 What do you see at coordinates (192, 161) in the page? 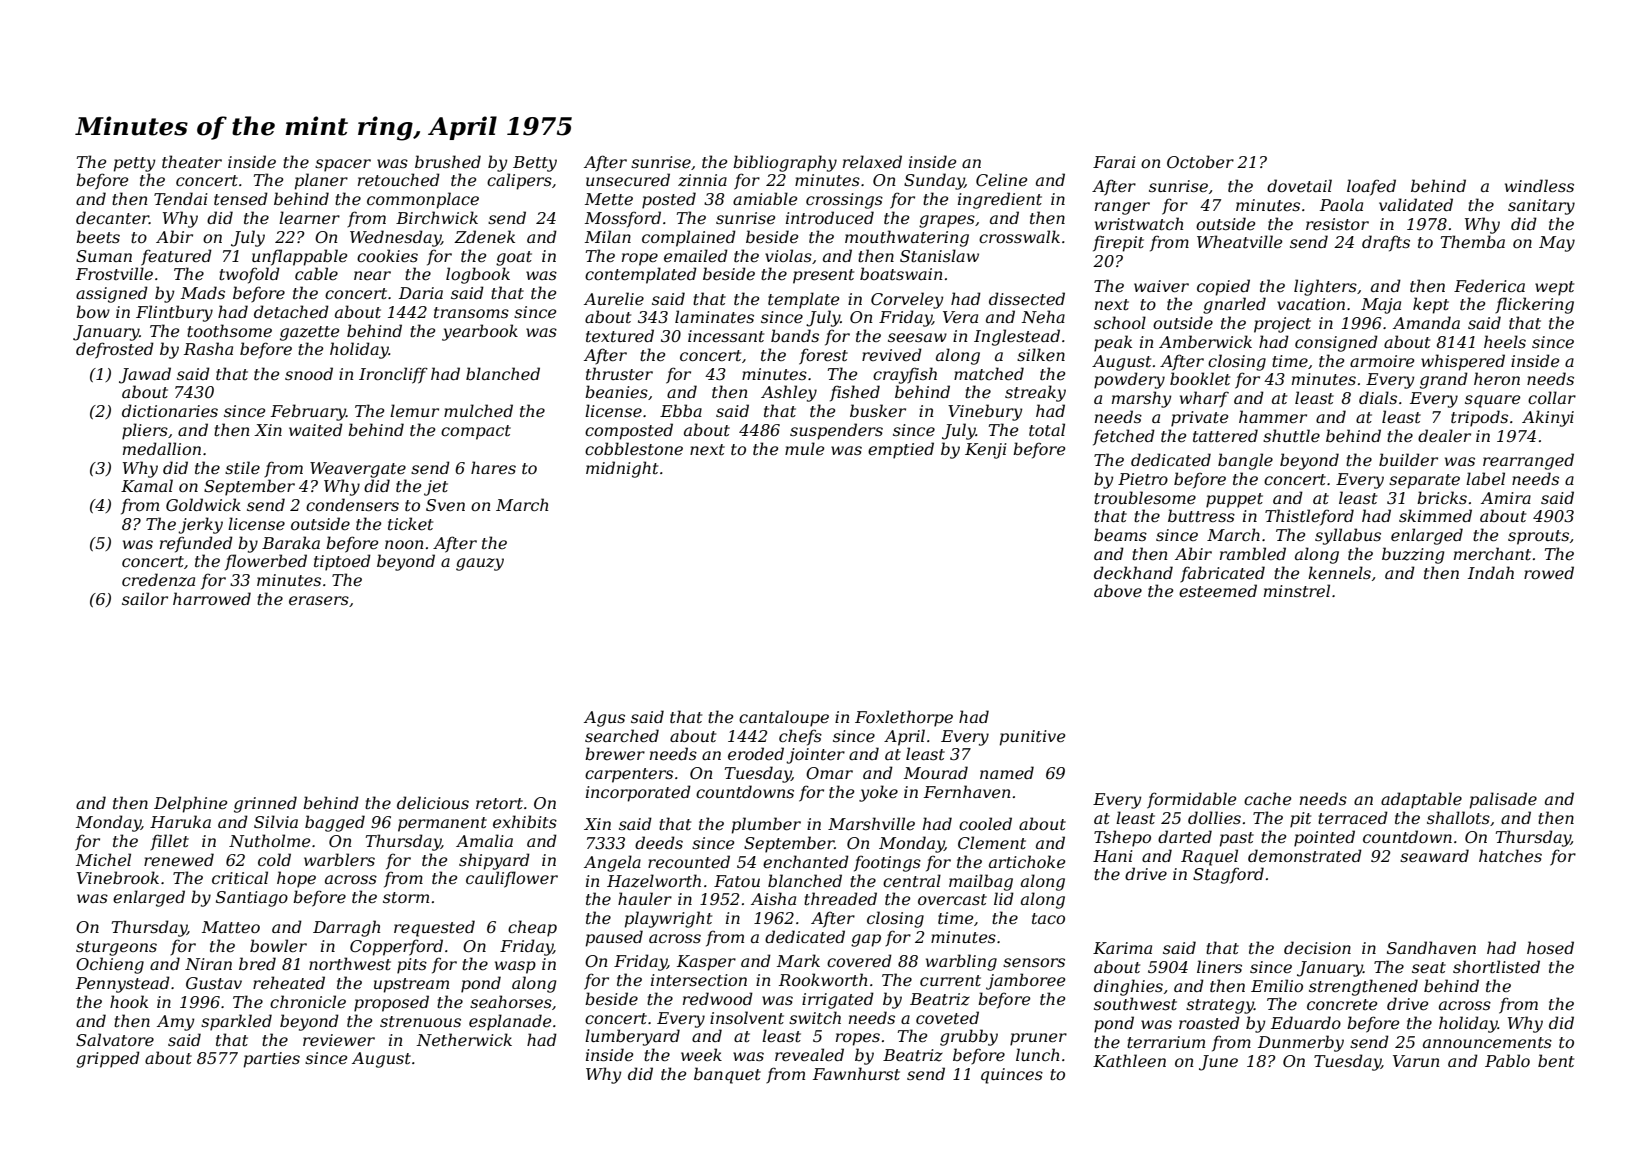
I see `theater` at bounding box center [192, 161].
